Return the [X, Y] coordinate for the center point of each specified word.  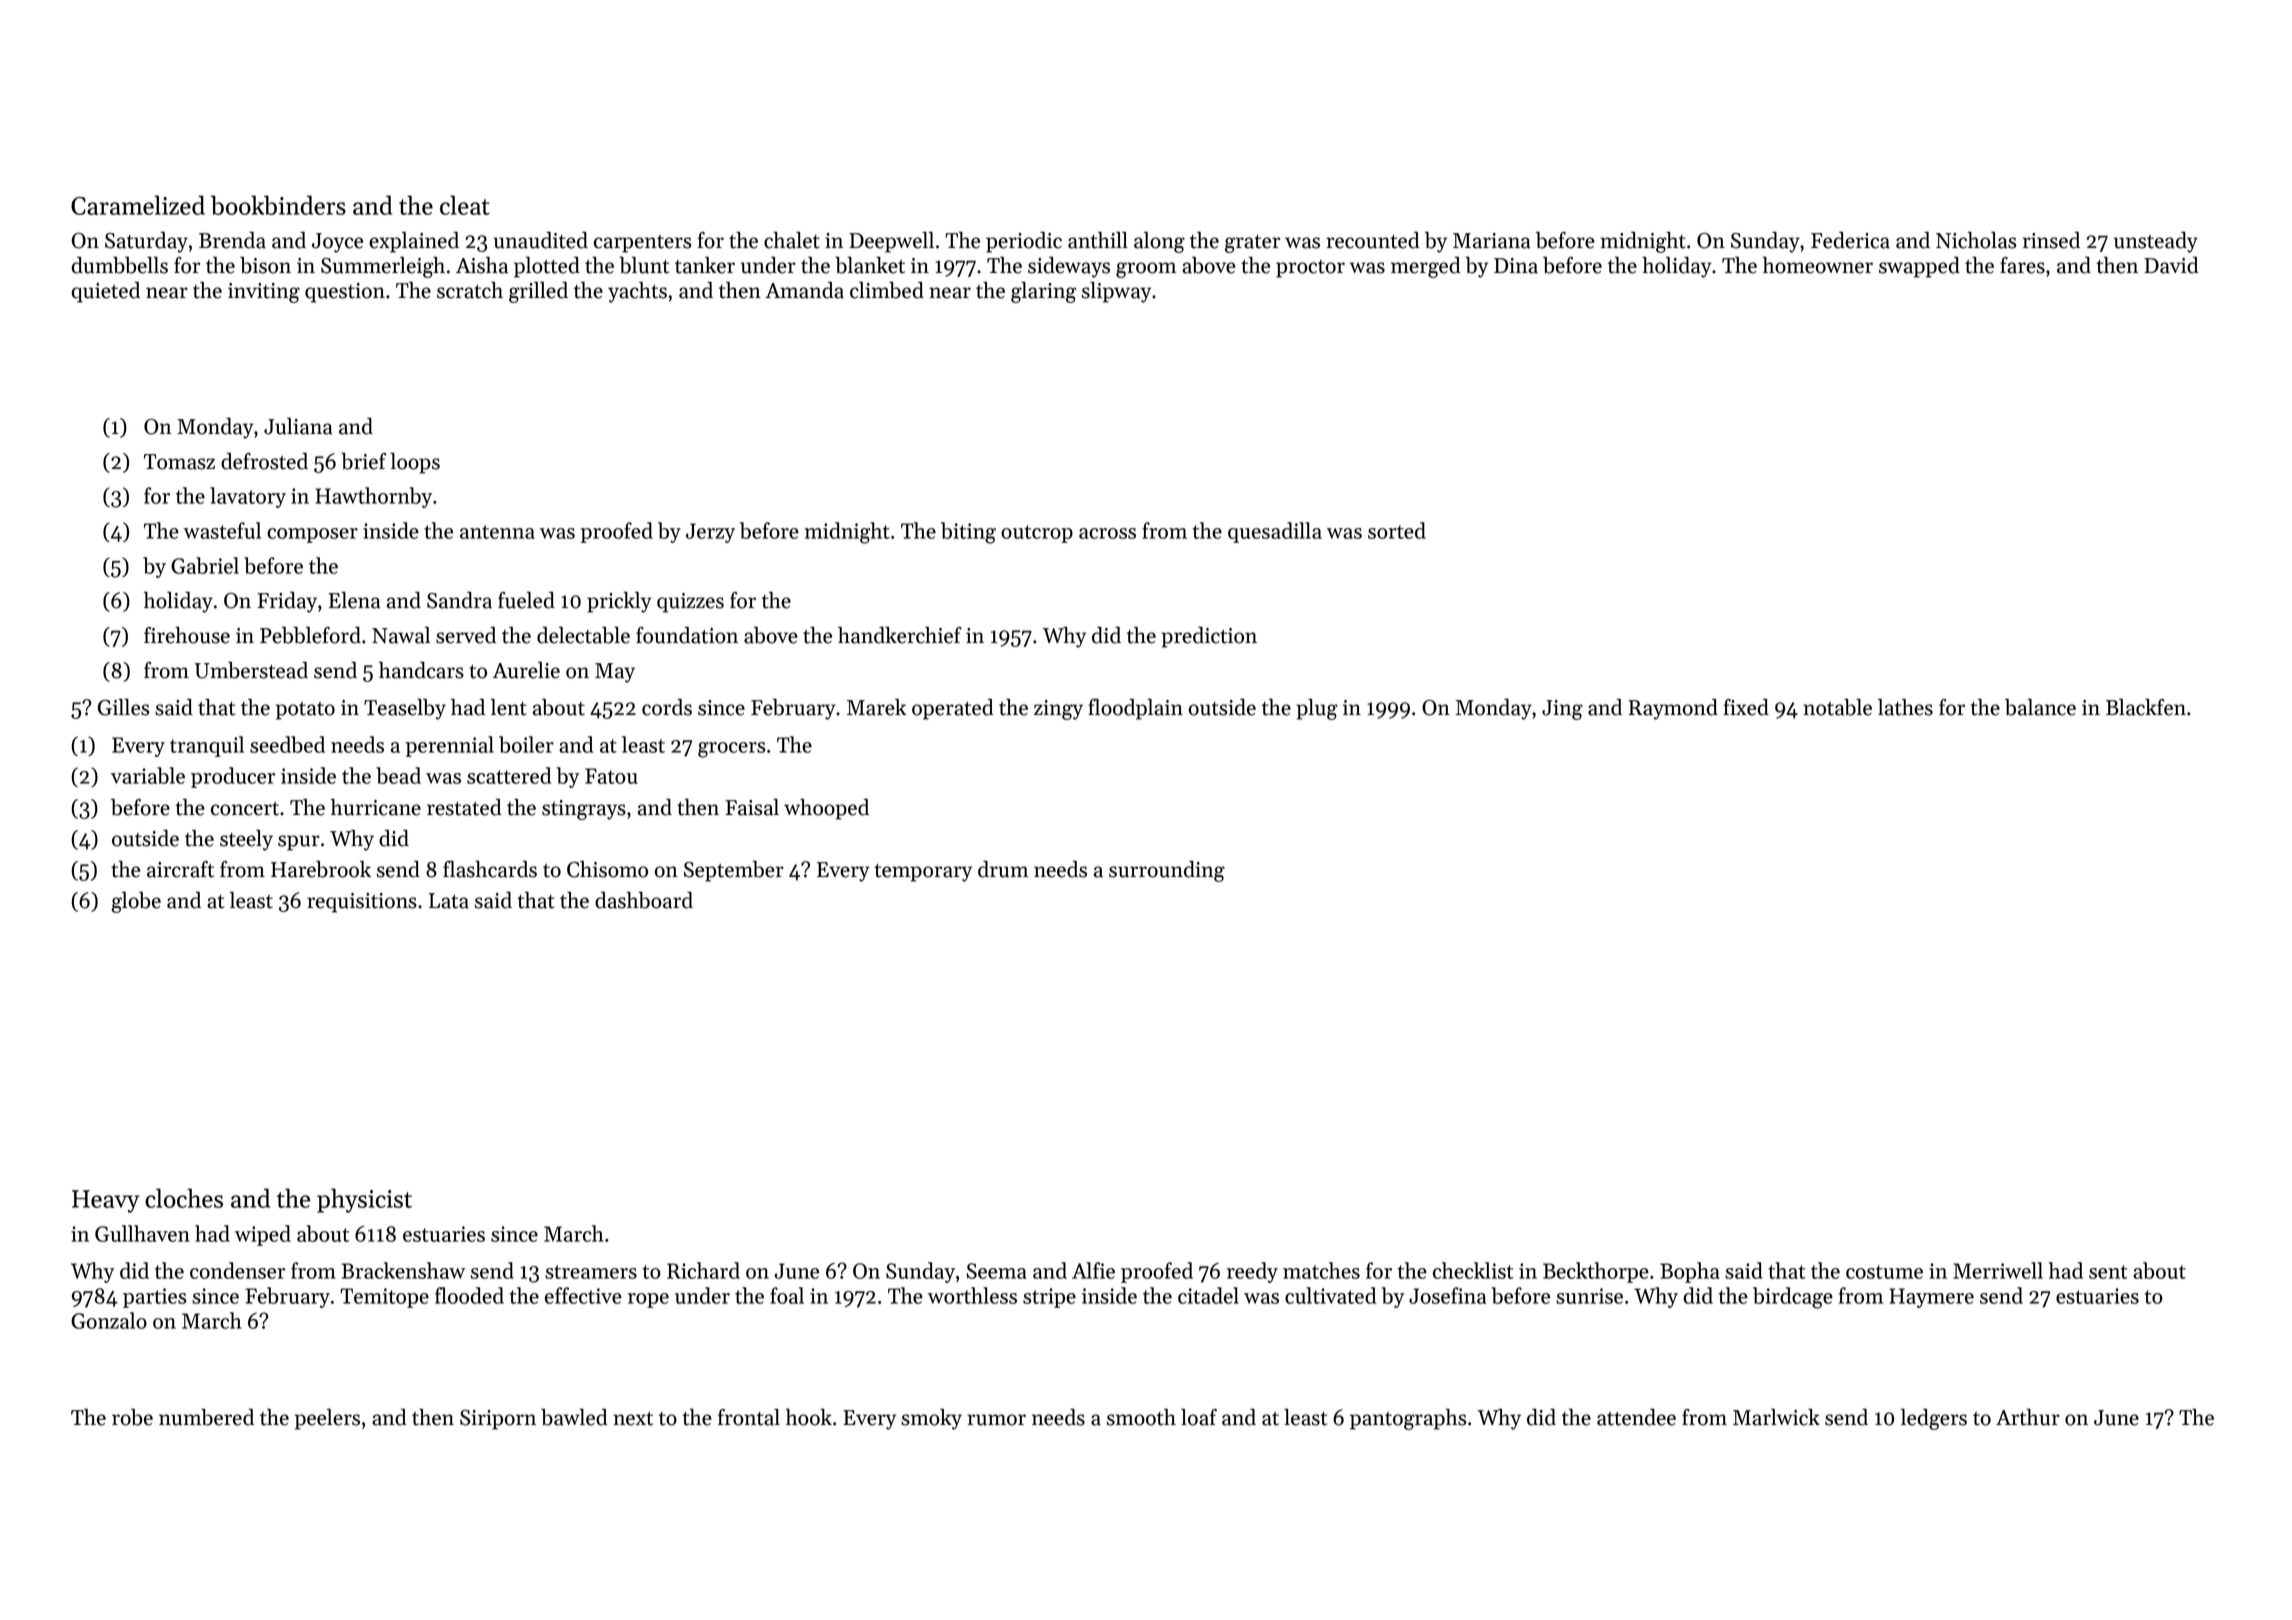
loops [415, 463]
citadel [1208, 1295]
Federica [1850, 240]
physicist [364, 1200]
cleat [465, 205]
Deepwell [891, 242]
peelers [327, 1419]
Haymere [1931, 1298]
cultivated [1330, 1295]
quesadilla [1275, 532]
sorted [1397, 530]
